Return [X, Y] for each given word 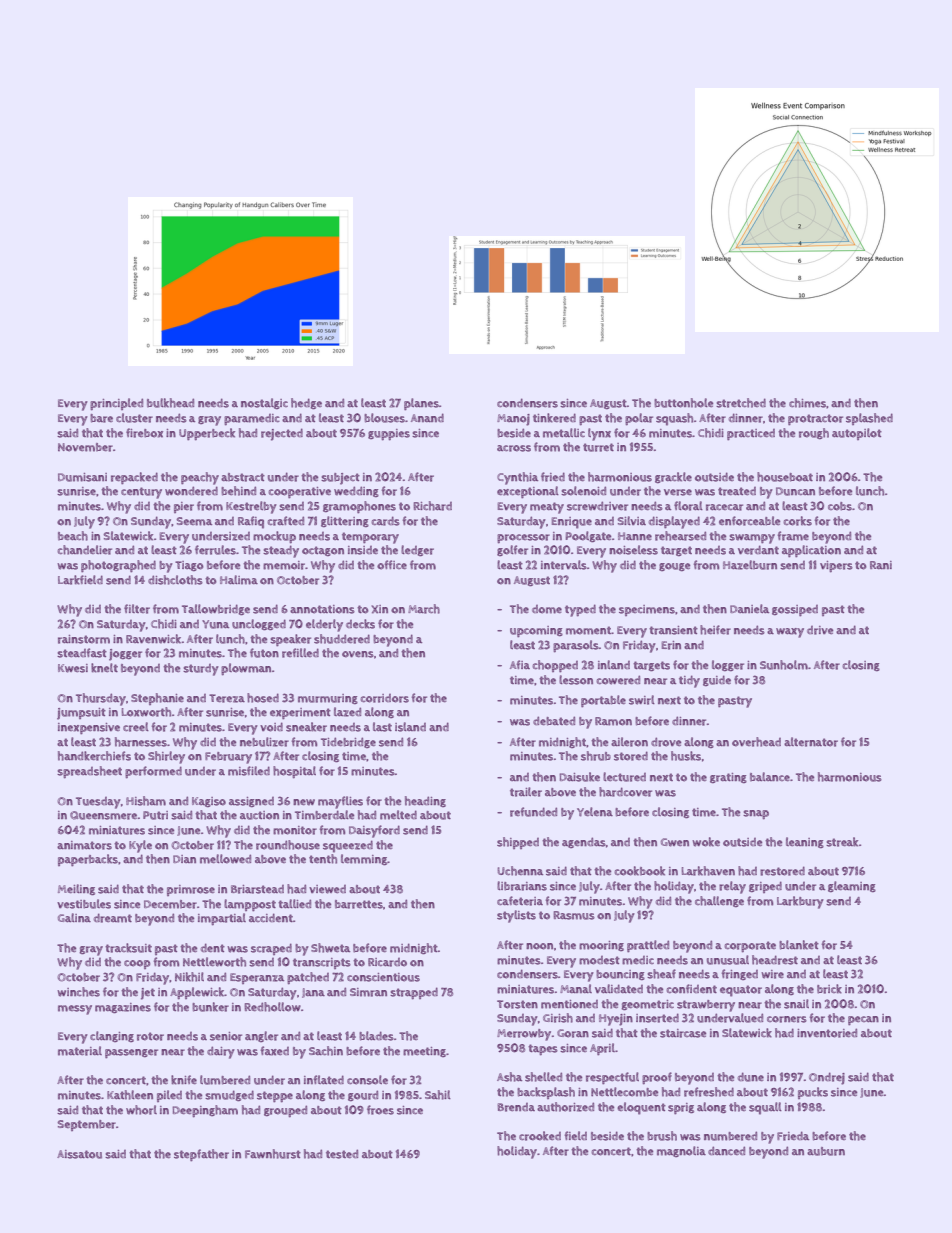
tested [342, 1154]
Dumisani [82, 477]
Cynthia [517, 478]
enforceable [749, 521]
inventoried [827, 1033]
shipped [518, 843]
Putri [155, 815]
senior [226, 1036]
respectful [612, 1078]
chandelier [85, 550]
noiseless [633, 550]
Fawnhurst [273, 1154]
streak [842, 842]
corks [798, 521]
